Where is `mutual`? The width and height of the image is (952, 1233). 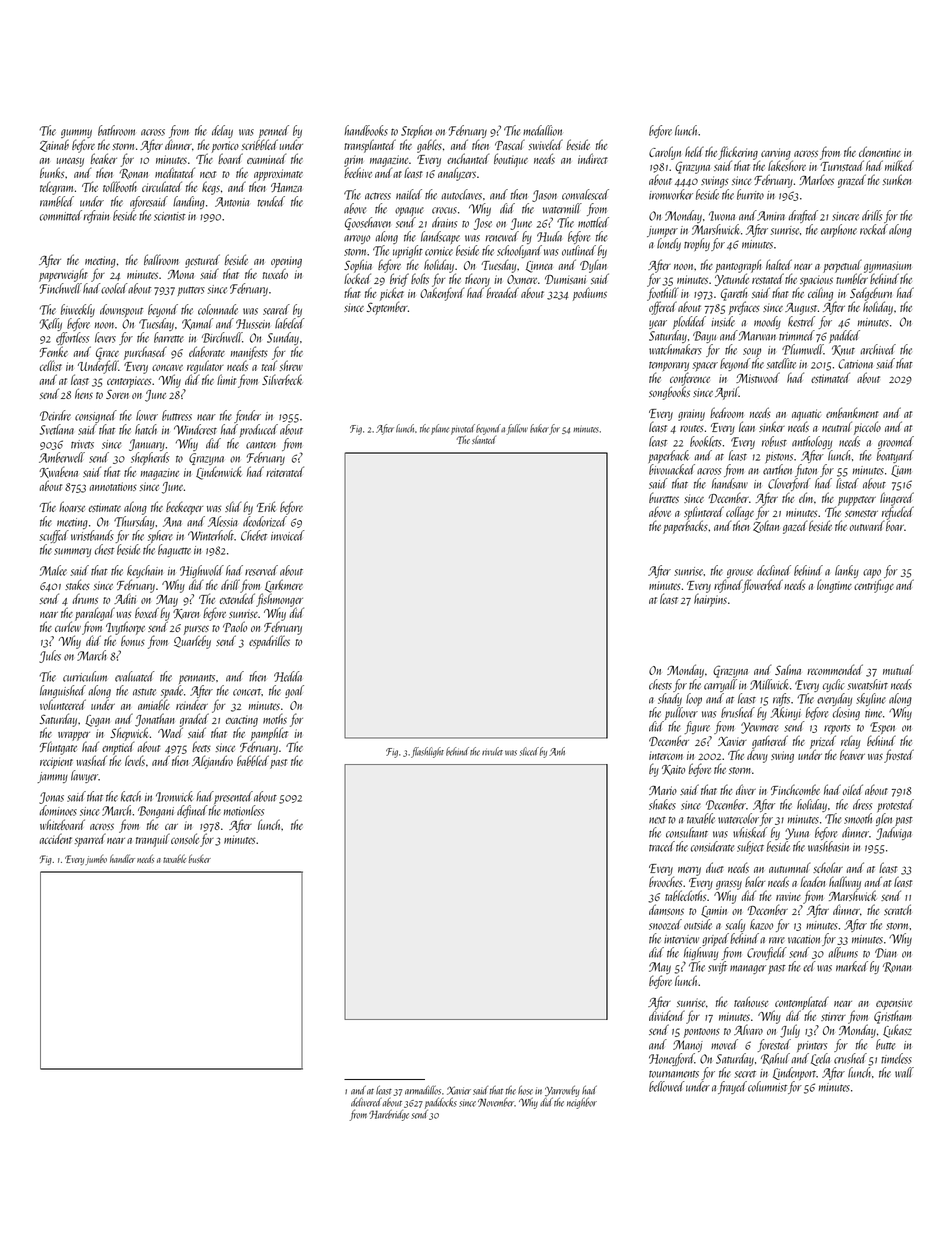 mutual is located at coordinates (898, 669).
